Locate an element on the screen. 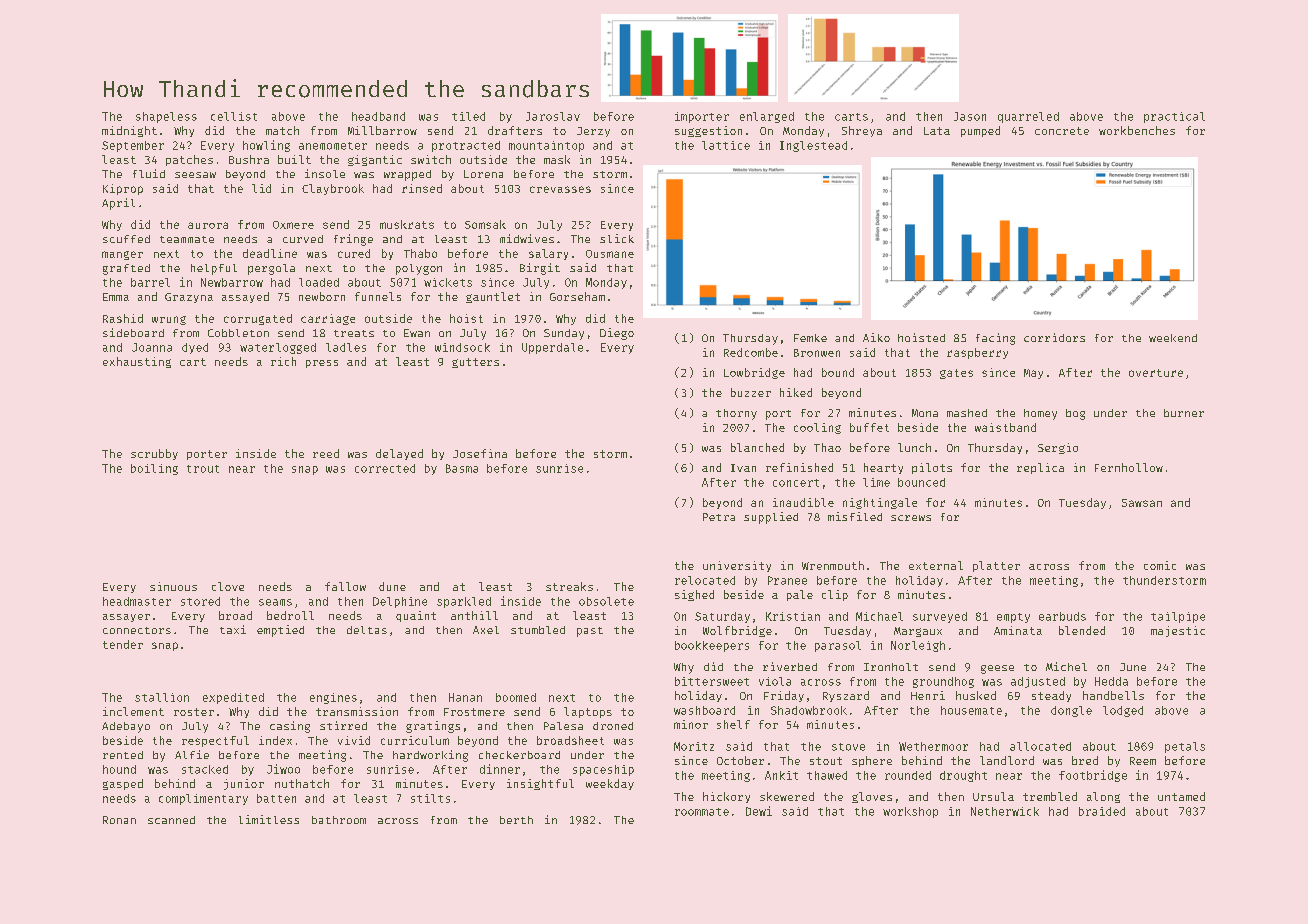 This screenshot has width=1308, height=924. comic is located at coordinates (1160, 565).
